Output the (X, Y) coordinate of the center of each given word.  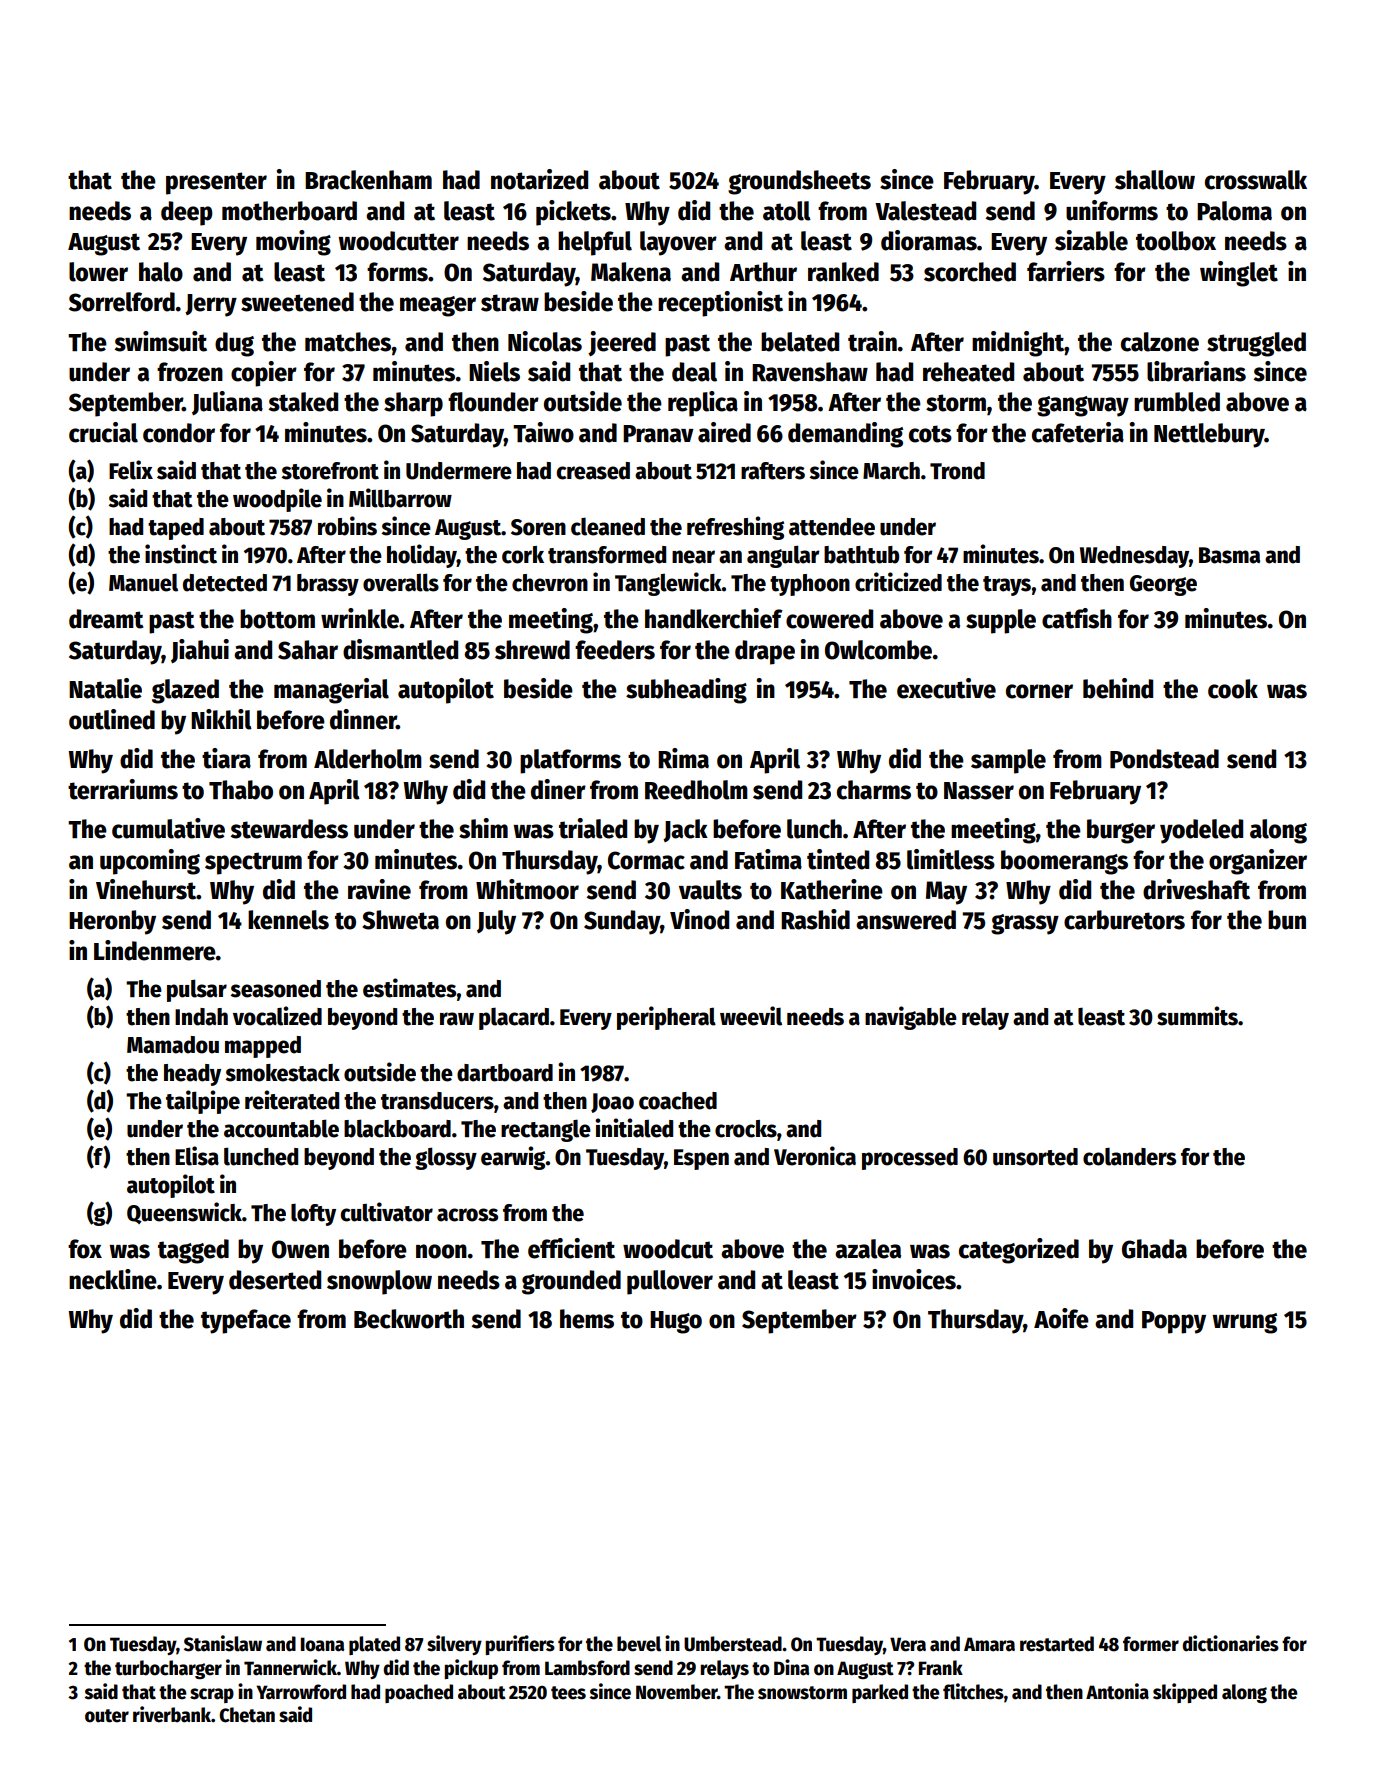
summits (1197, 1016)
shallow (1155, 180)
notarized (539, 179)
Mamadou (173, 1045)
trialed (593, 828)
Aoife (1061, 1318)
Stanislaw (223, 1643)
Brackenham (368, 180)
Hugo (676, 1322)
